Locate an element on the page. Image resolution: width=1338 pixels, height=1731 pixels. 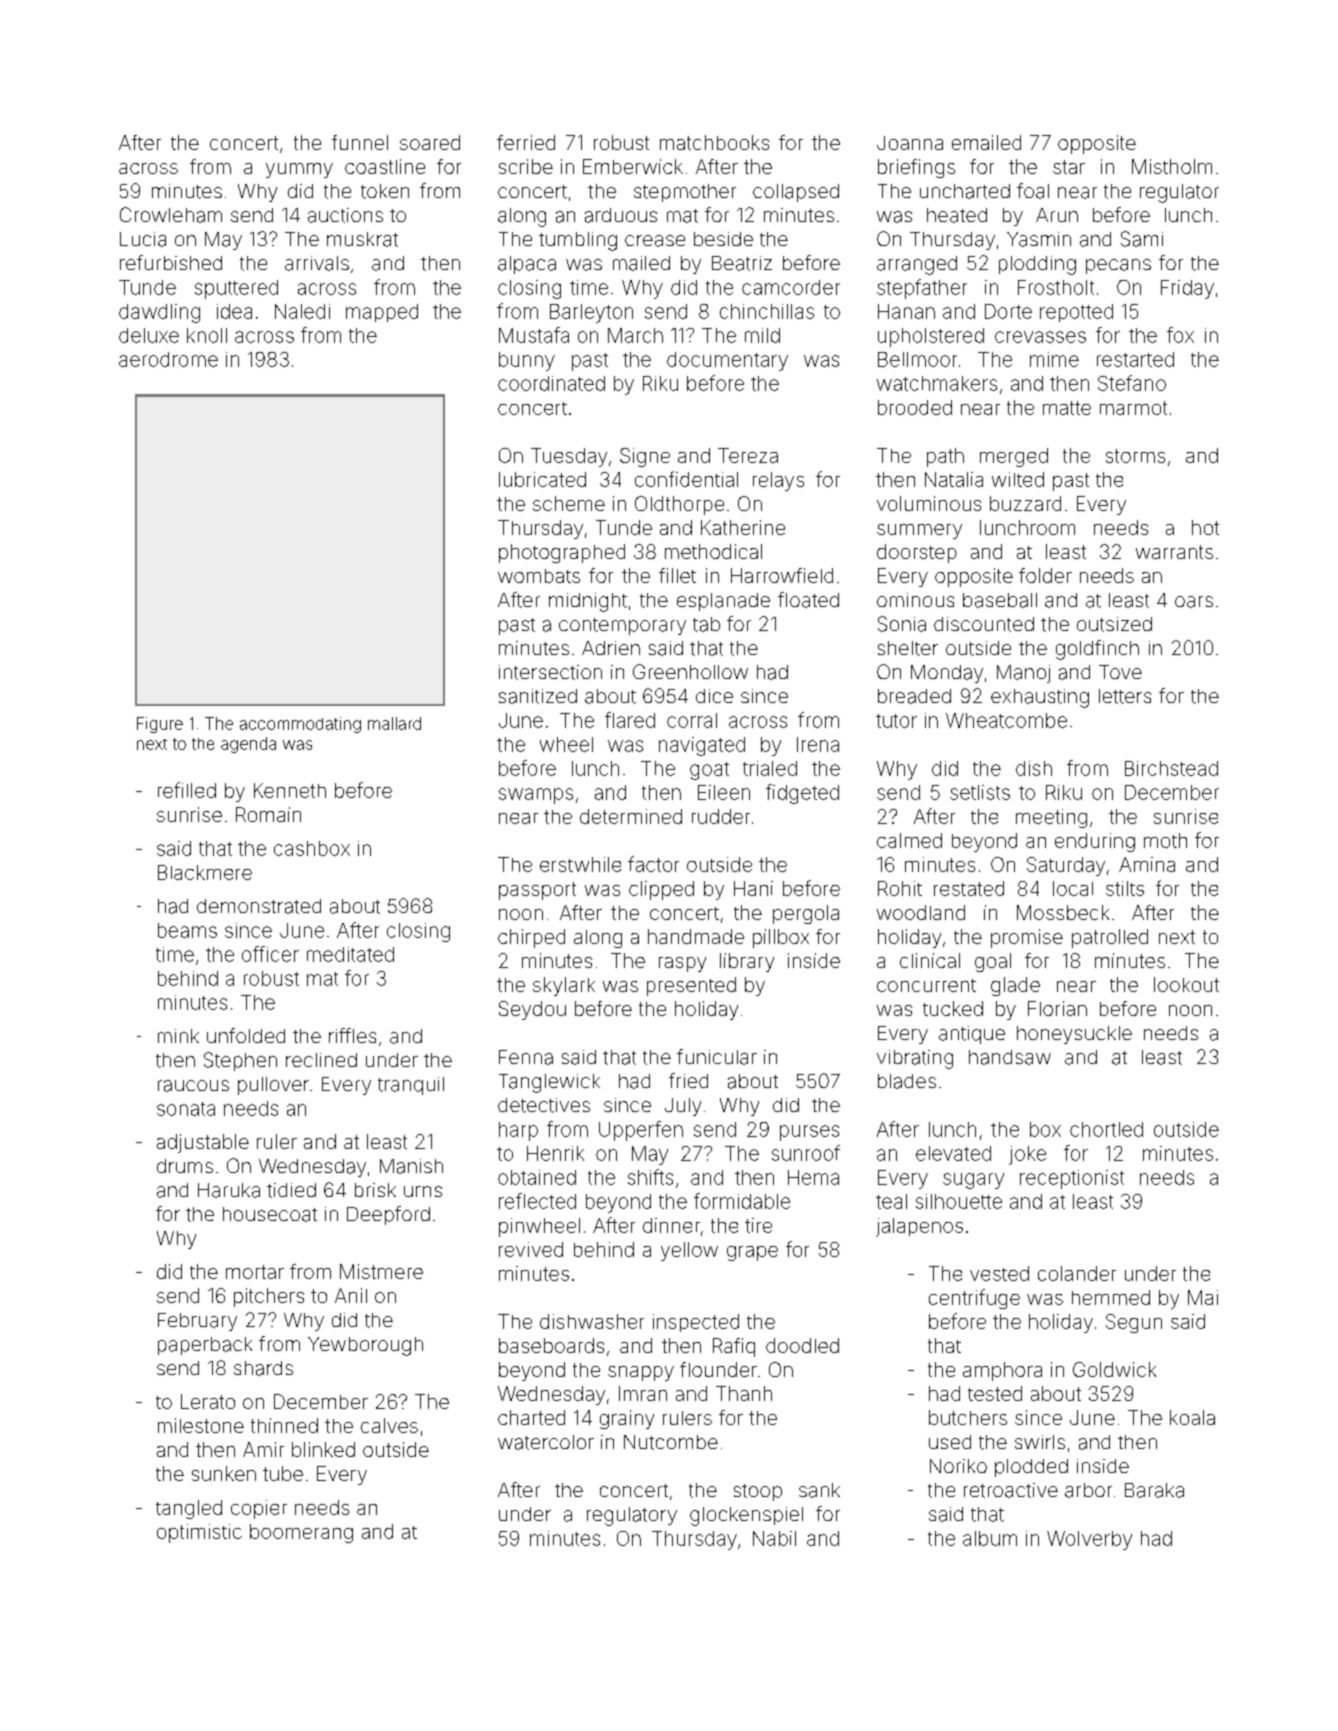
Mistholm is located at coordinates (1172, 166).
